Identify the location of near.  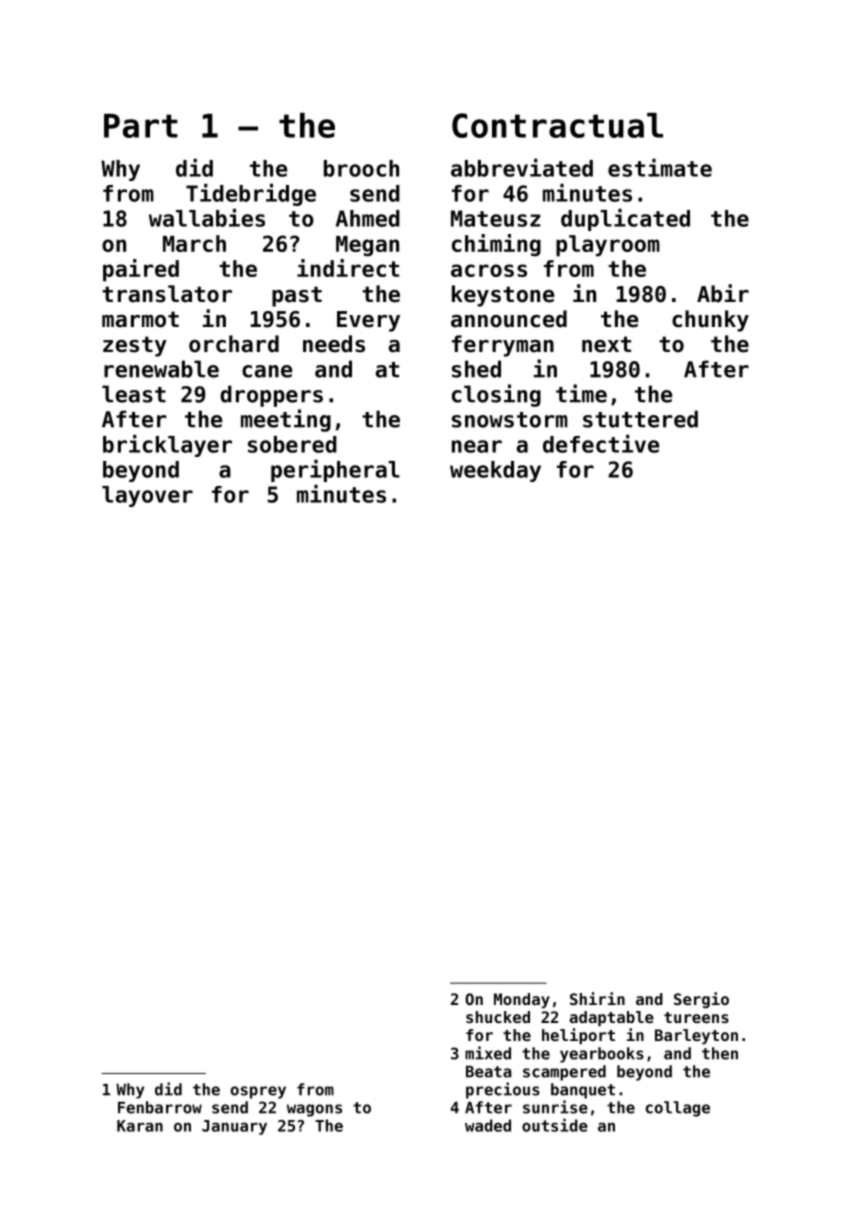
(477, 446).
